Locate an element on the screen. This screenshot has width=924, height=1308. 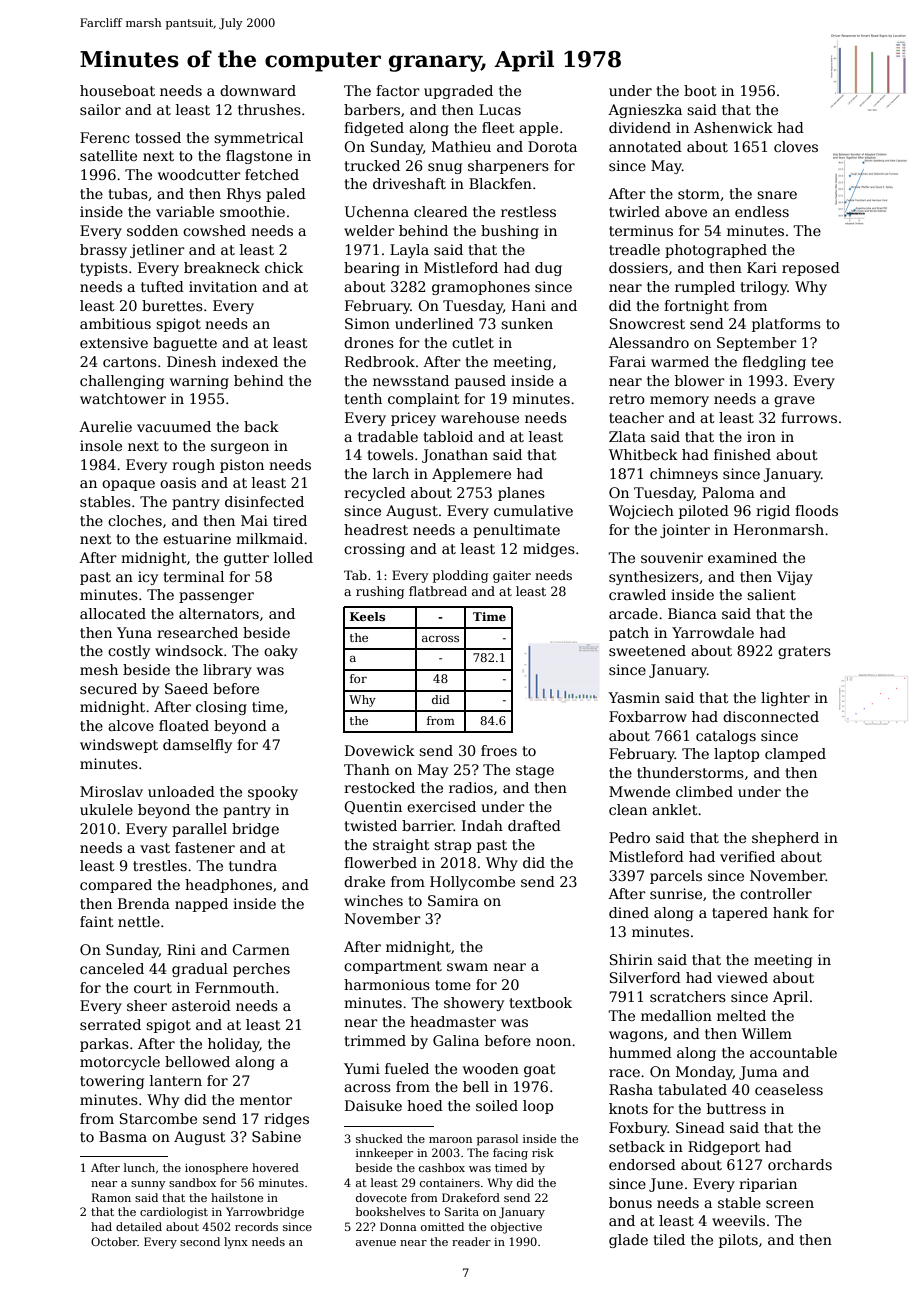
ukulele is located at coordinates (106, 809).
